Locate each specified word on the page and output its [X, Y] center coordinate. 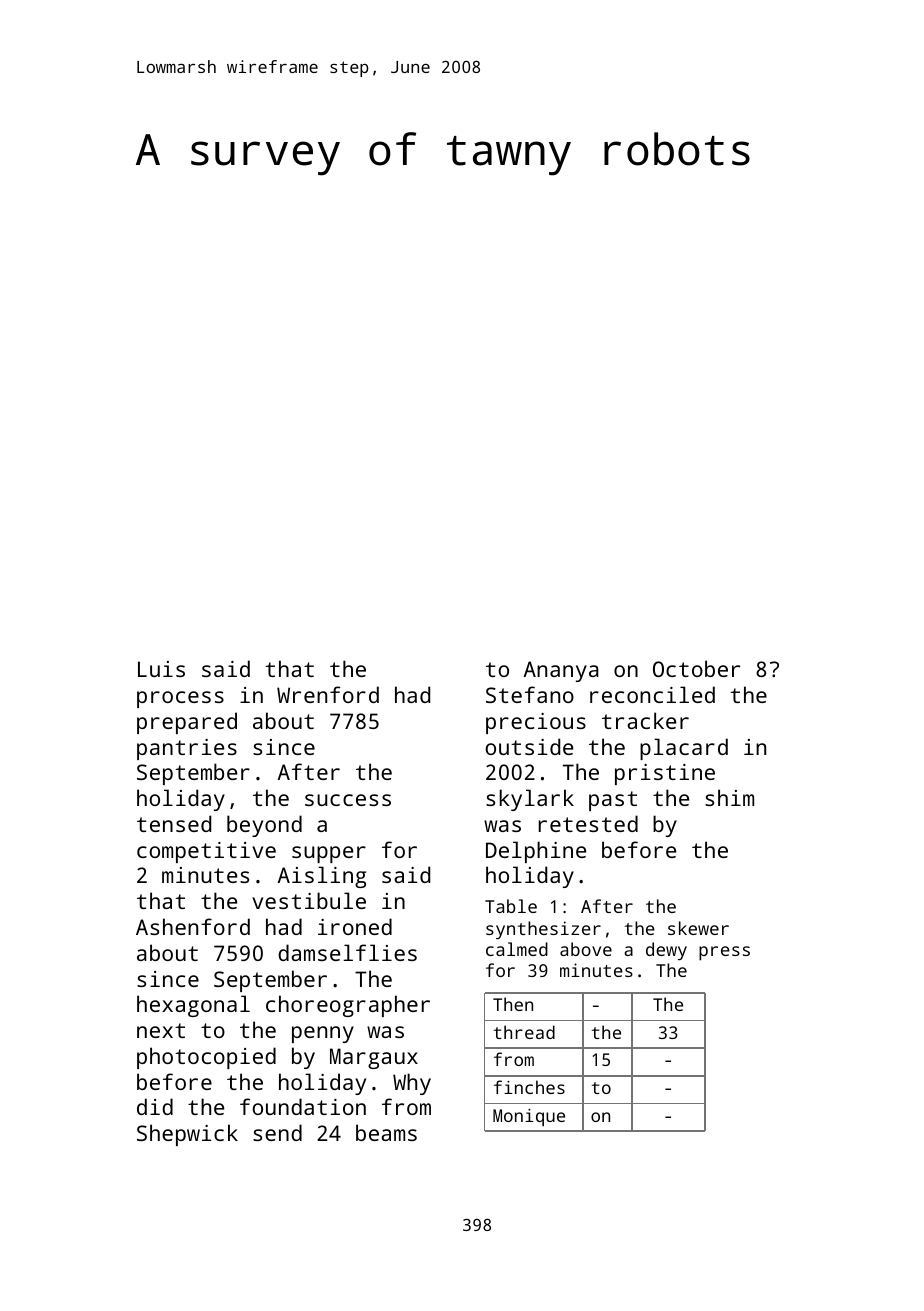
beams [386, 1132]
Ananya [561, 671]
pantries [187, 749]
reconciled [652, 694]
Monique [529, 1117]
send [277, 1132]
